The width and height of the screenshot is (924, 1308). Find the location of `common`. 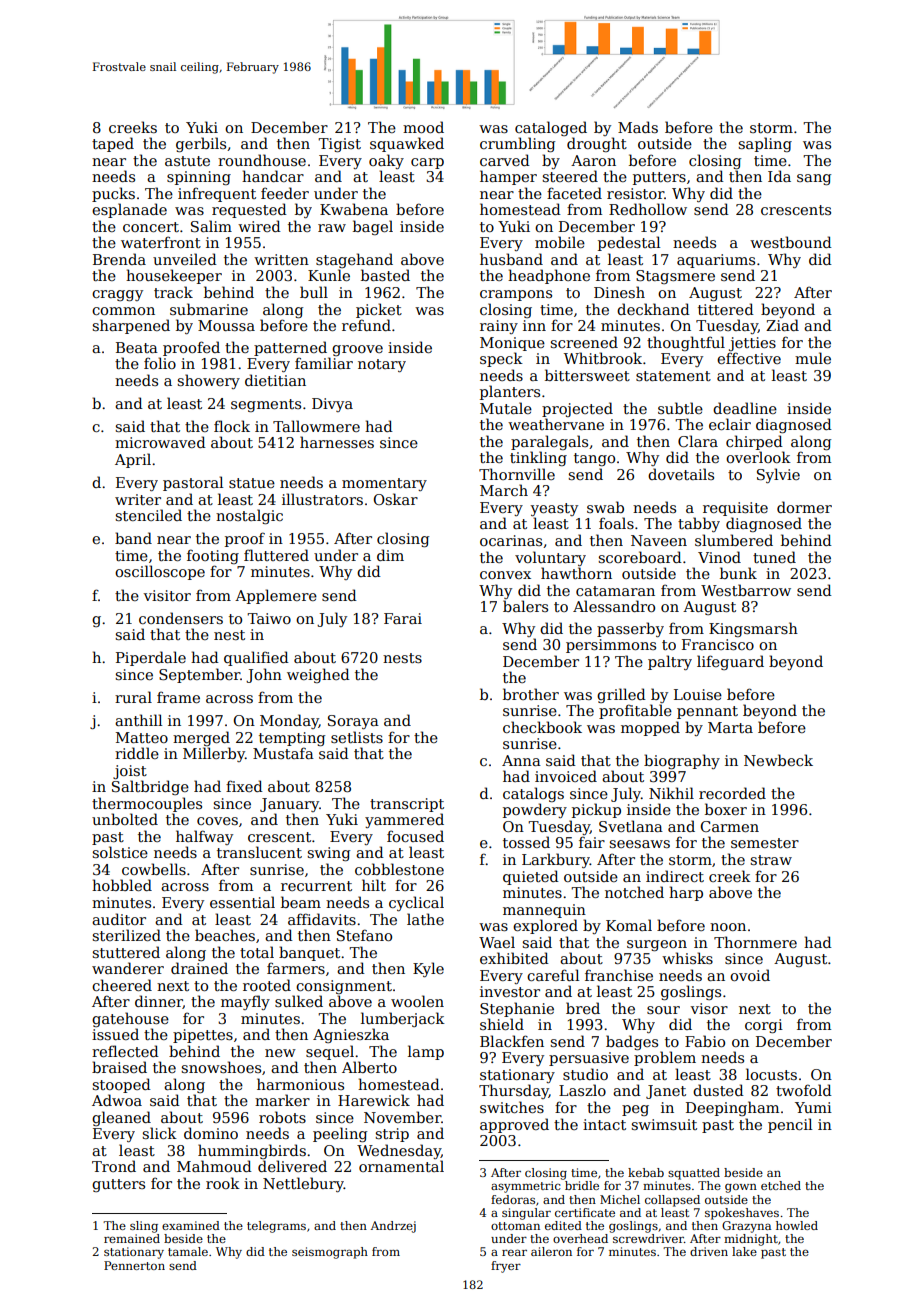

common is located at coordinates (123, 311).
